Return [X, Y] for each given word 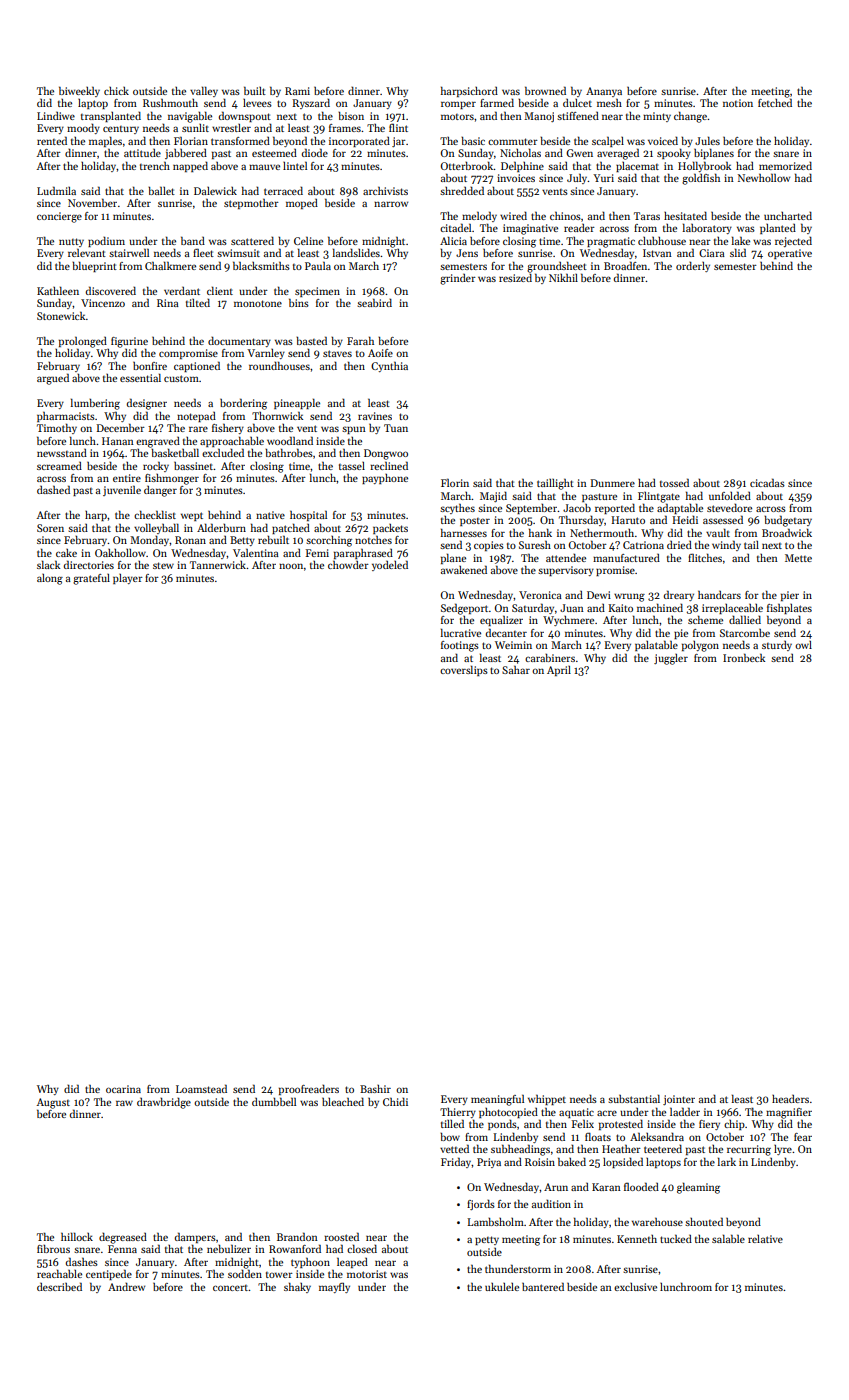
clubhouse [662, 241]
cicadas [767, 482]
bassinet [193, 466]
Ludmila [56, 190]
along [50, 579]
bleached [343, 1101]
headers [790, 1098]
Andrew [126, 1286]
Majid [493, 496]
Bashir [375, 1089]
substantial [634, 1098]
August [53, 1103]
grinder [458, 279]
